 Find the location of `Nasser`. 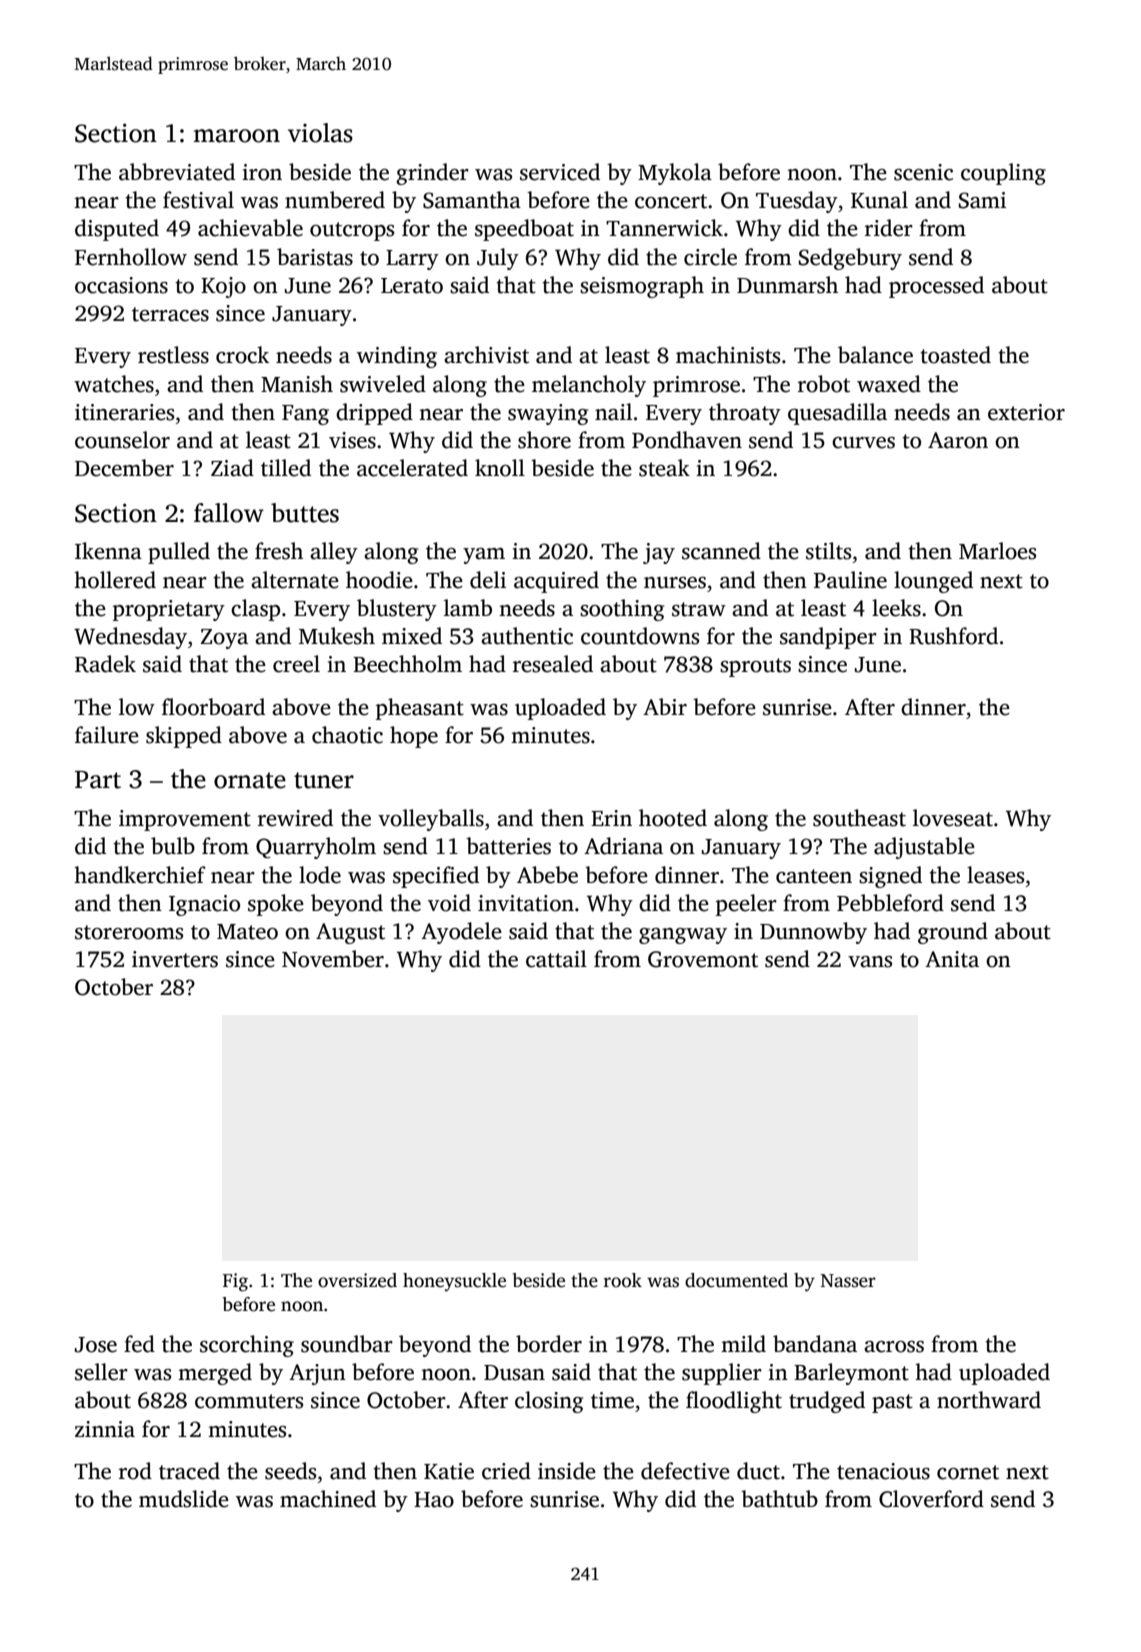

Nasser is located at coordinates (848, 1281).
